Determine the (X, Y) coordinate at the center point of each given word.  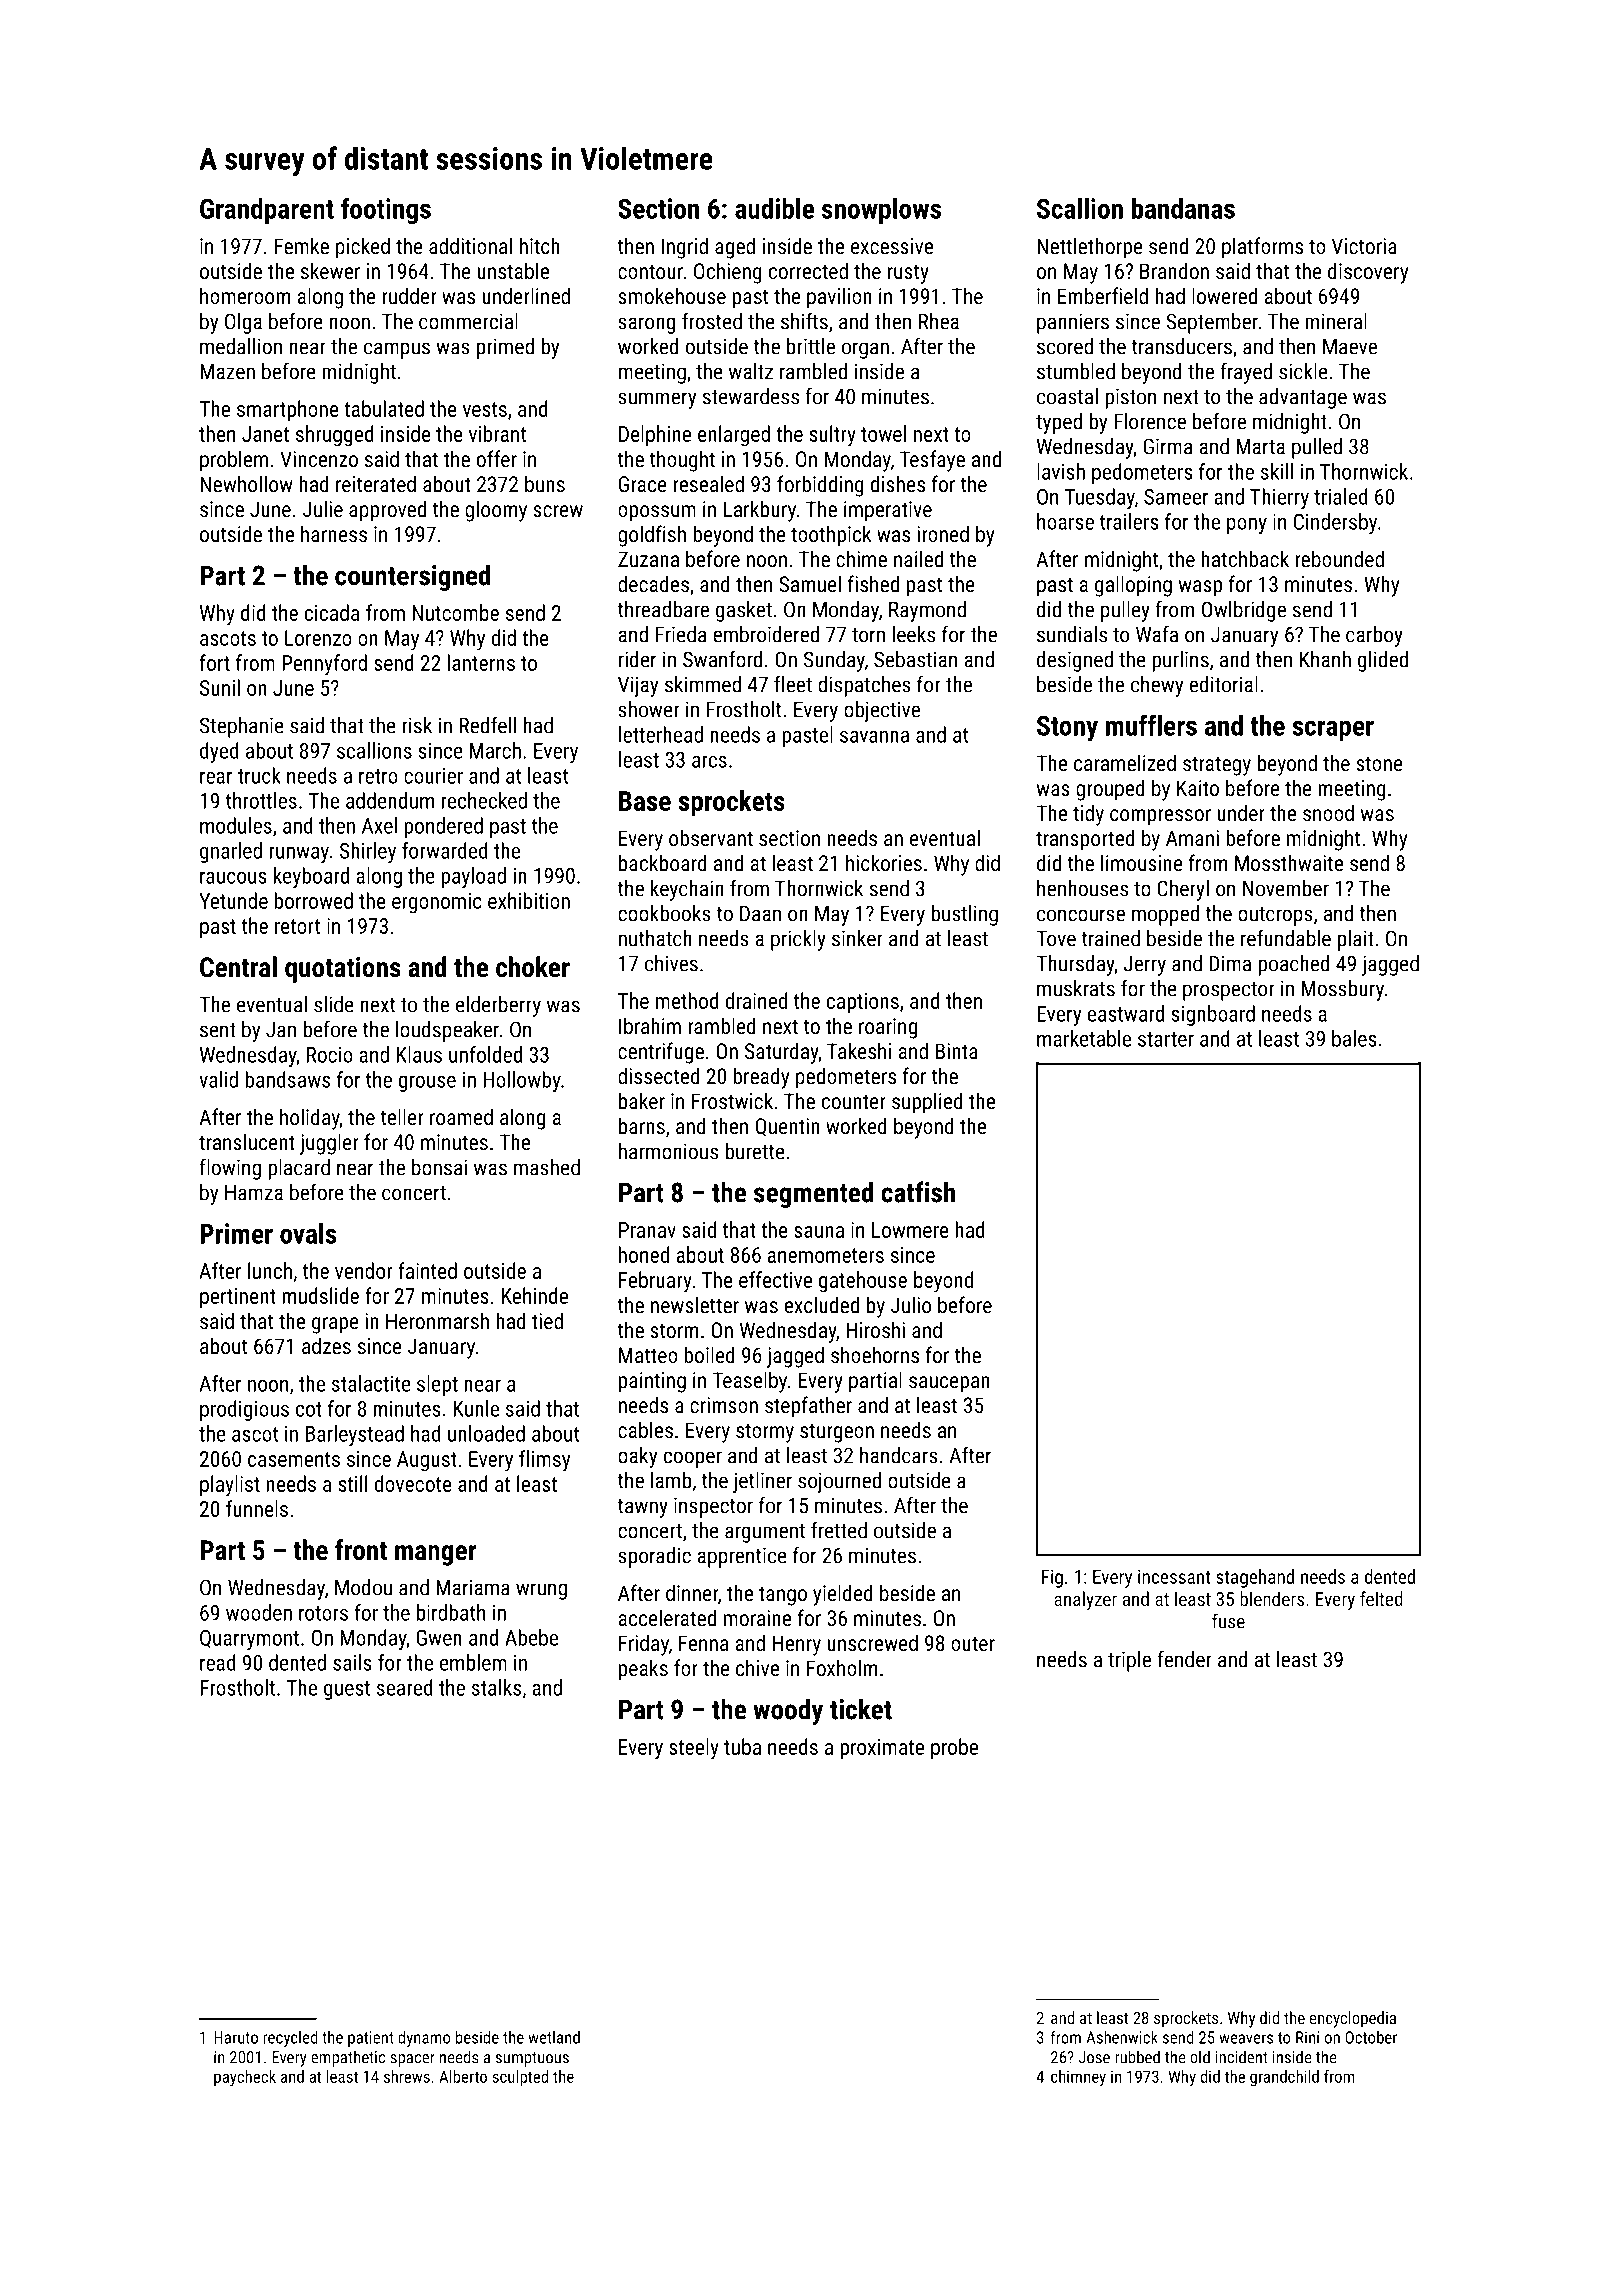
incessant (1174, 1577)
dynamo (424, 2039)
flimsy (544, 1461)
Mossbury (1343, 990)
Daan (760, 913)
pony (1247, 526)
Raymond (927, 611)
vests (485, 409)
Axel (379, 825)
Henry (797, 1645)
